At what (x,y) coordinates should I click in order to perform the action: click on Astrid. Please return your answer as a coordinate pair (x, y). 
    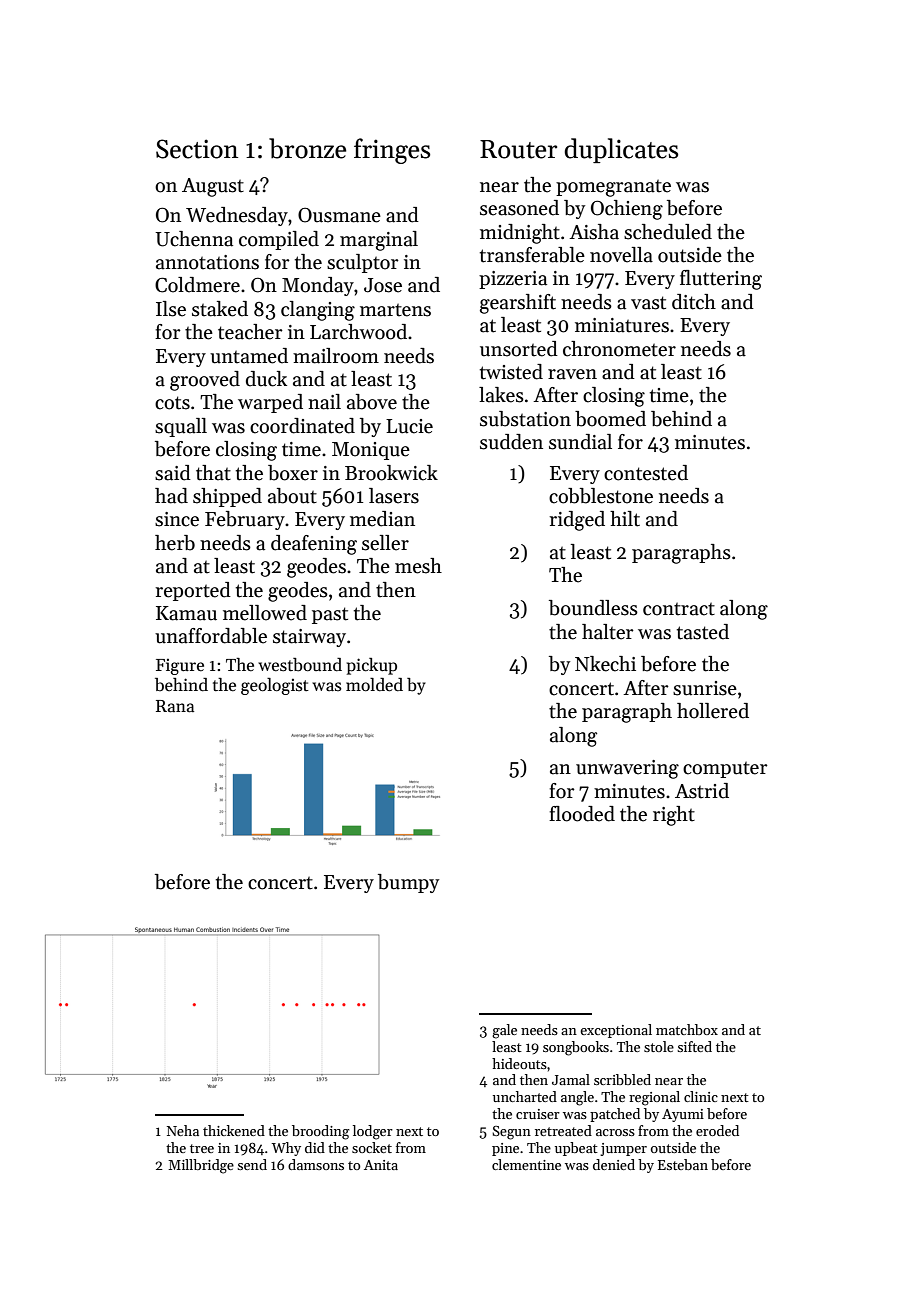
    Looking at the image, I should click on (702, 791).
